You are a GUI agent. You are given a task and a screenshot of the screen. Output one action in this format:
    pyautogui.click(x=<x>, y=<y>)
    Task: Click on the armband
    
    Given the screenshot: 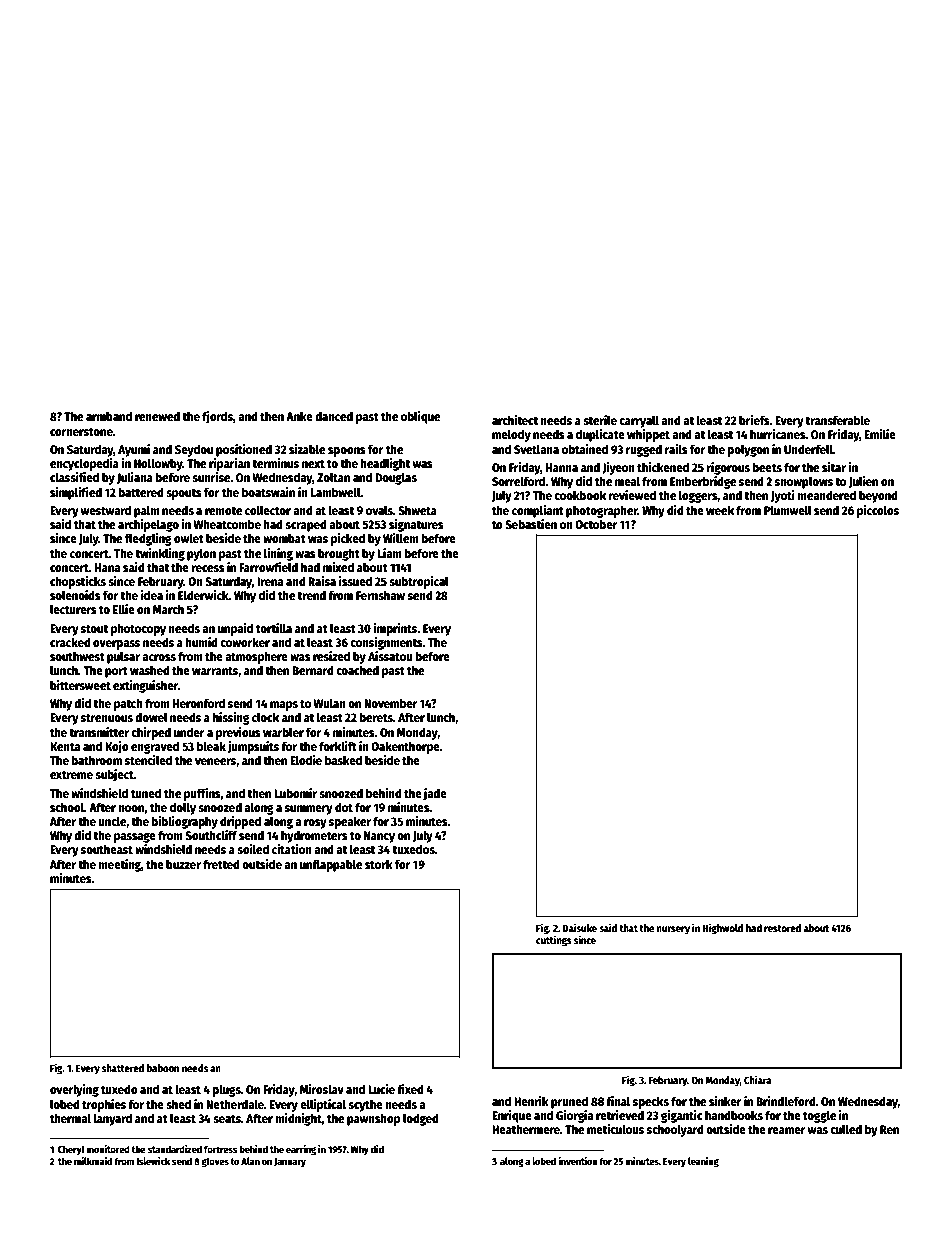 What is the action you would take?
    pyautogui.click(x=109, y=416)
